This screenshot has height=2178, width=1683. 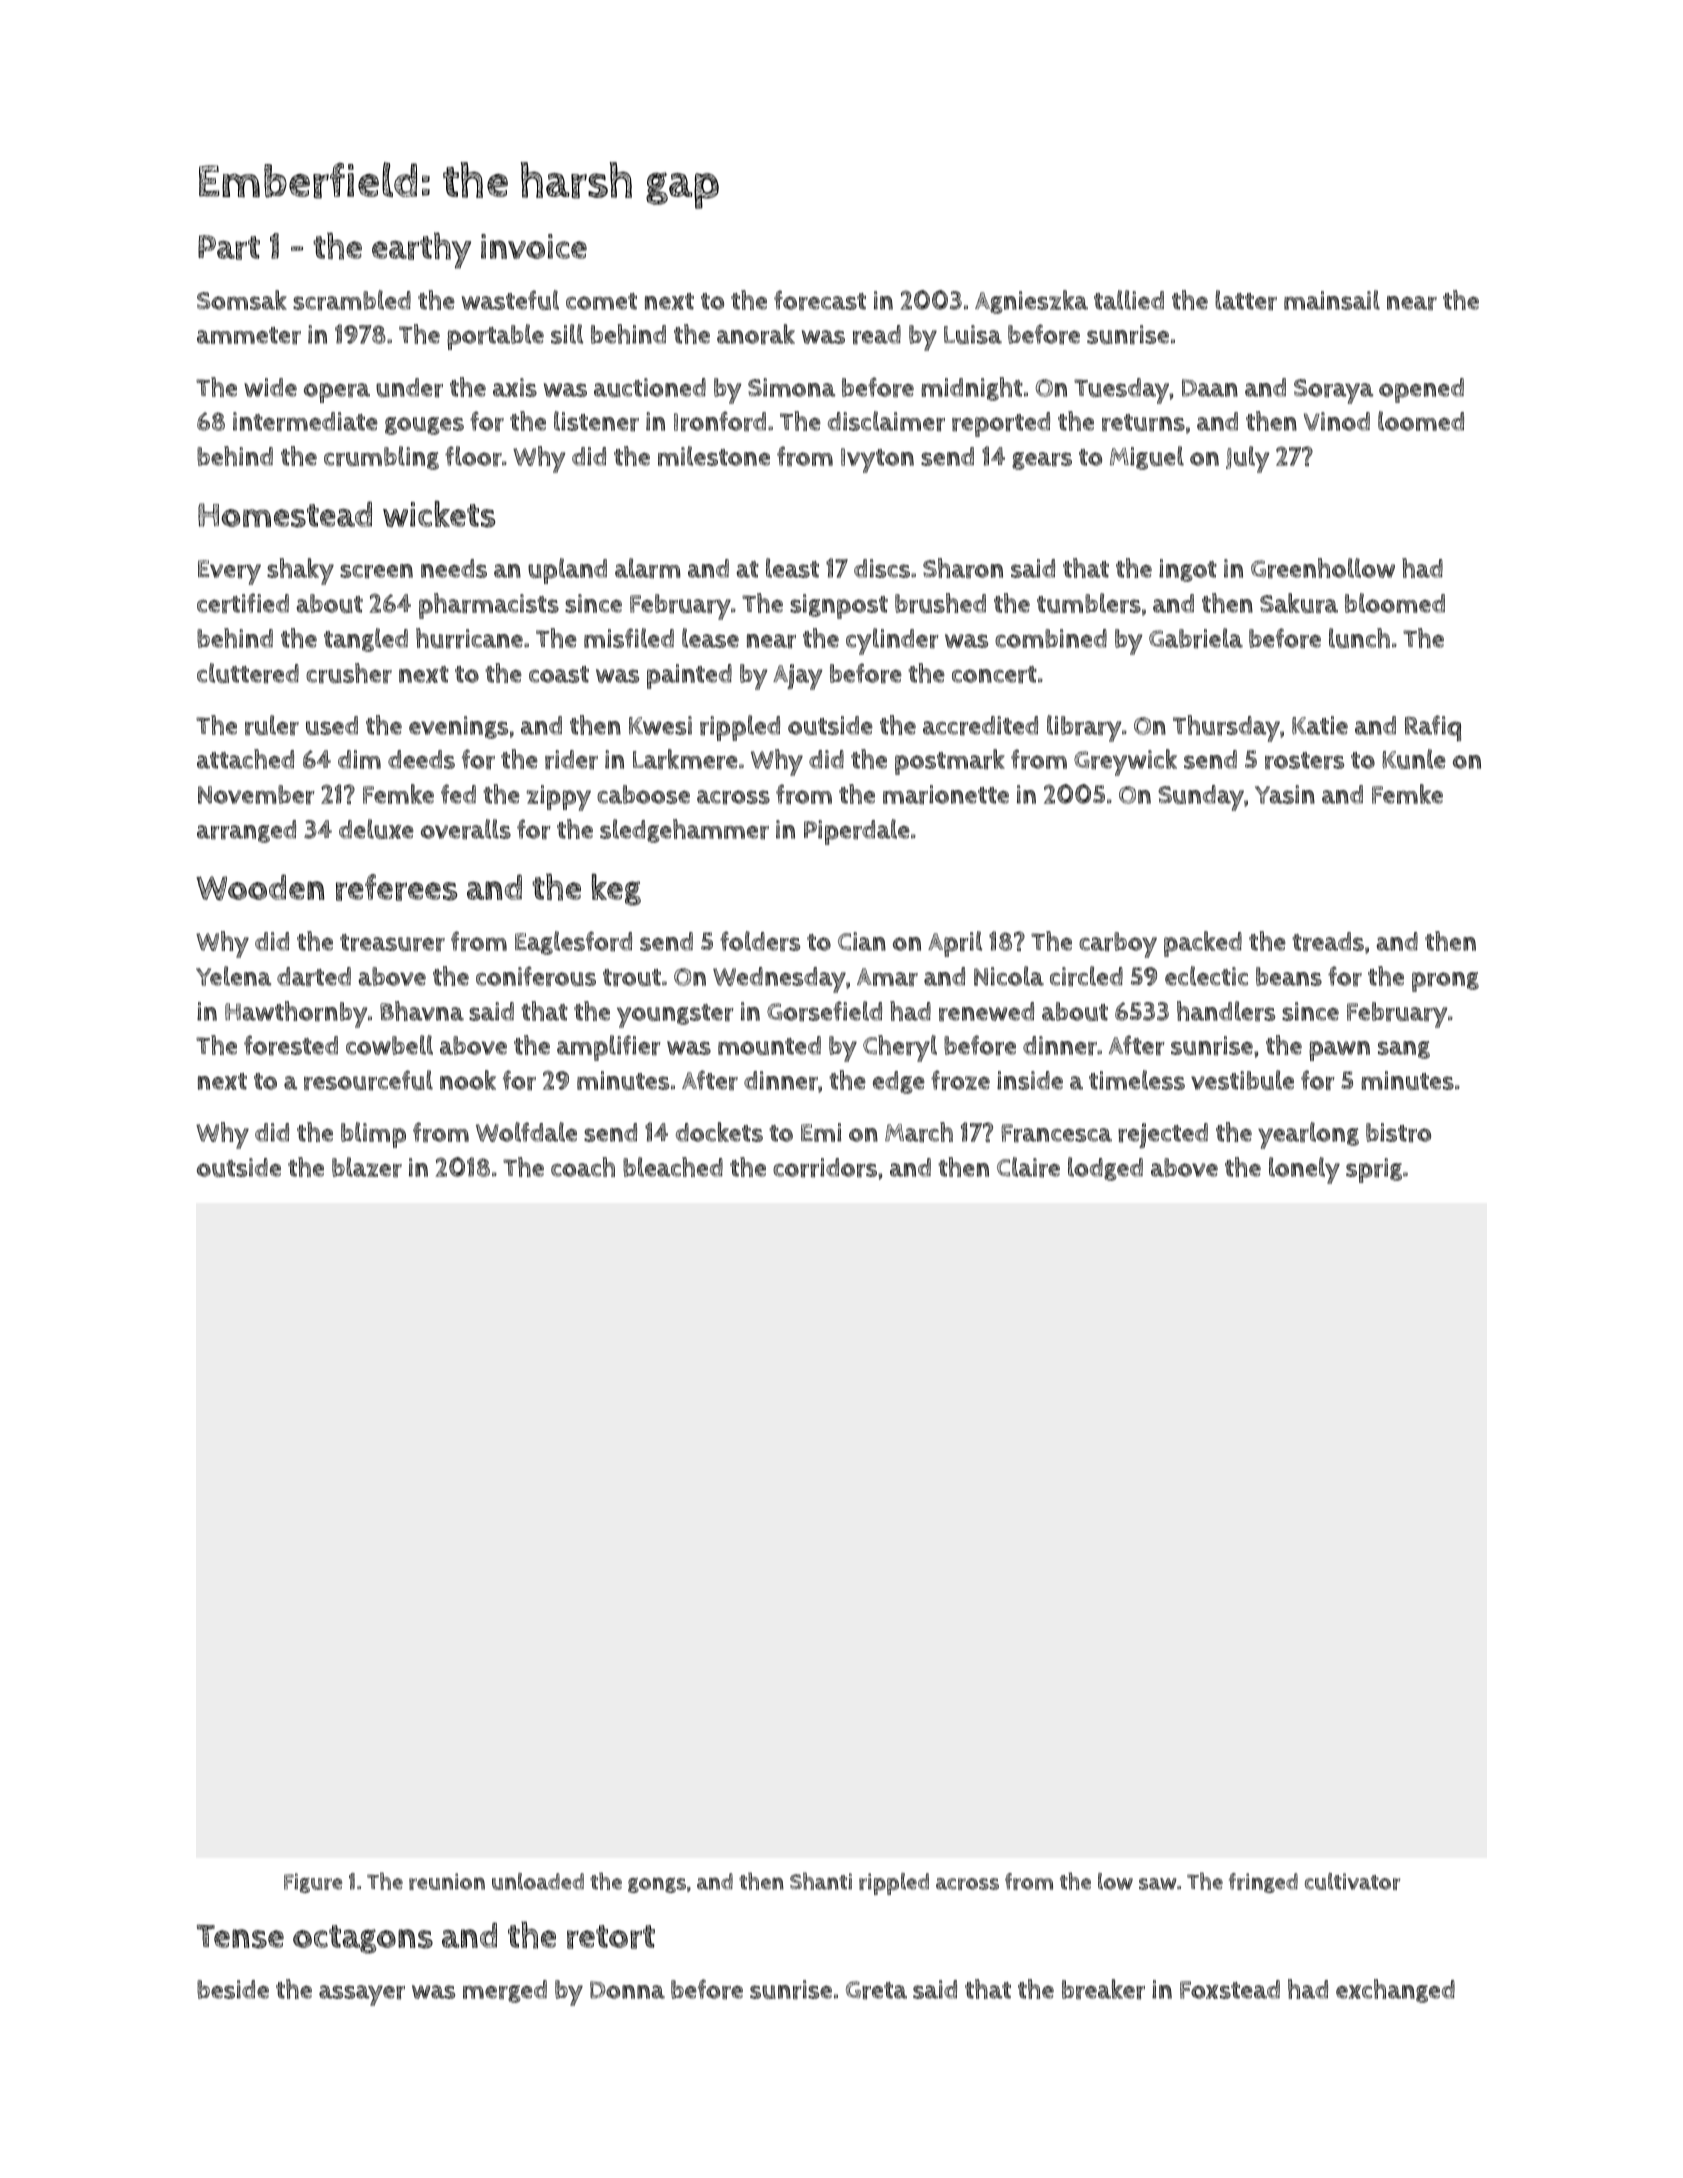 I want to click on Shanti, so click(x=821, y=1881).
